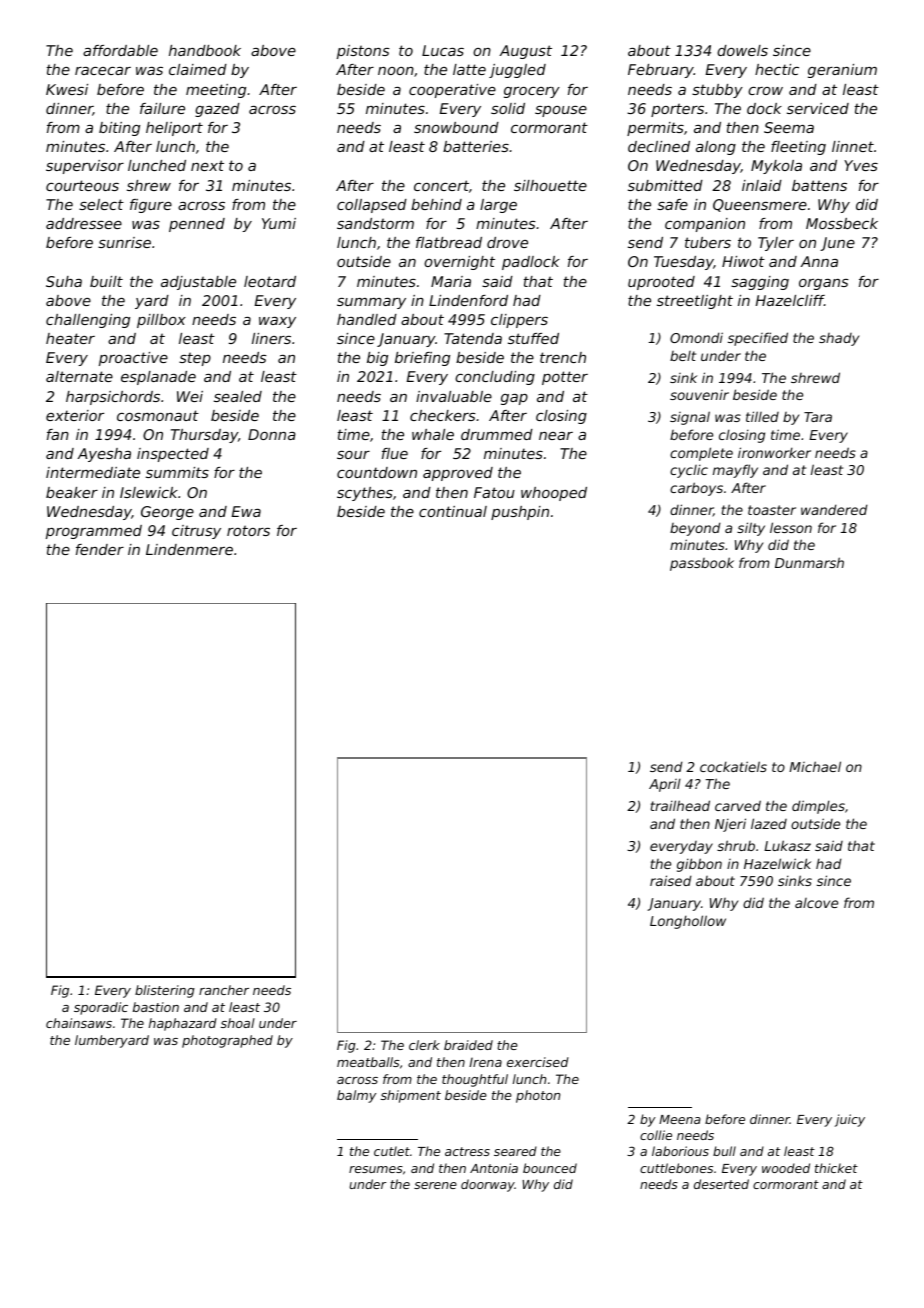  Describe the element at coordinates (103, 71) in the document. I see `racecar` at that location.
